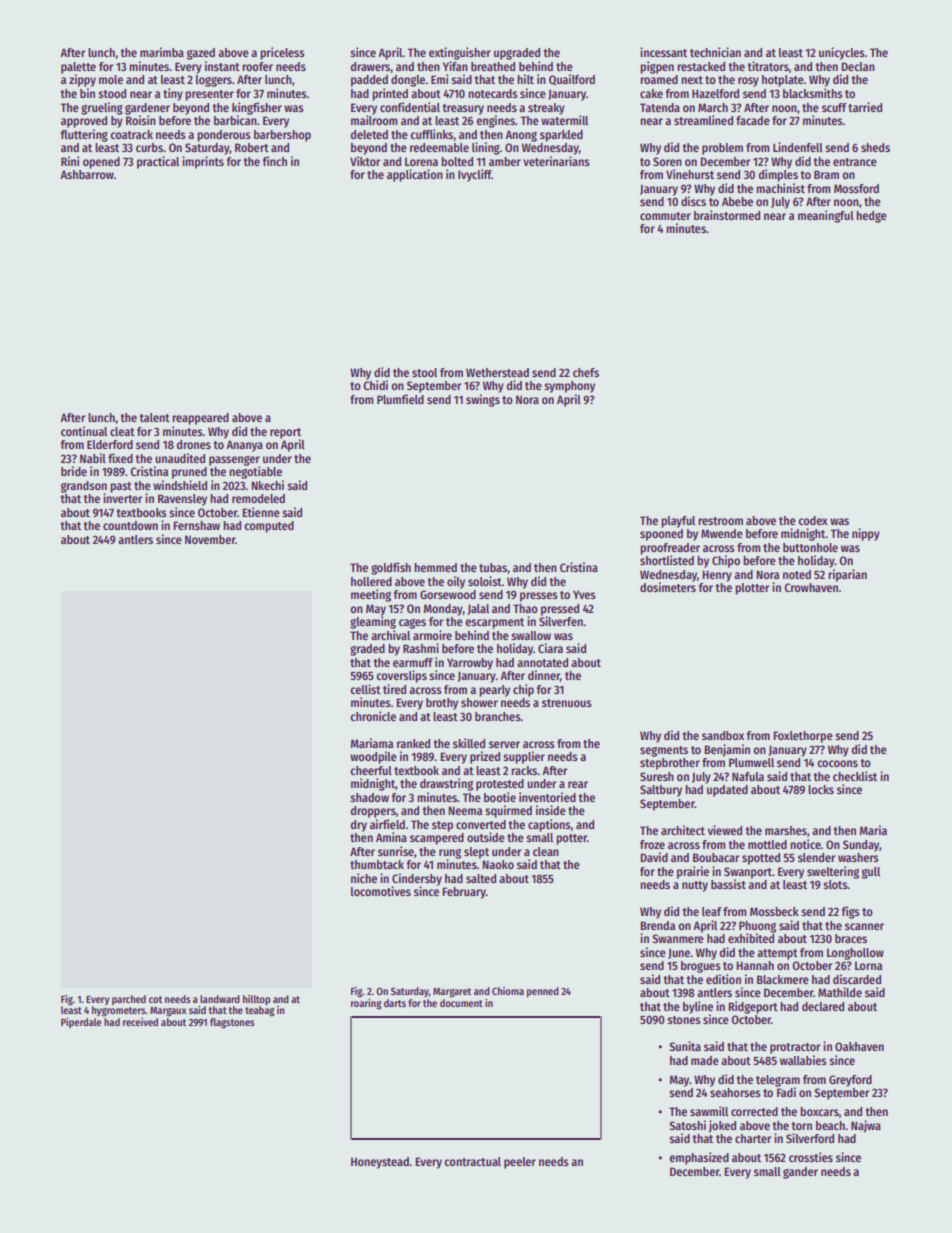 The width and height of the screenshot is (952, 1233). Describe the element at coordinates (871, 217) in the screenshot. I see `hedge` at that location.
